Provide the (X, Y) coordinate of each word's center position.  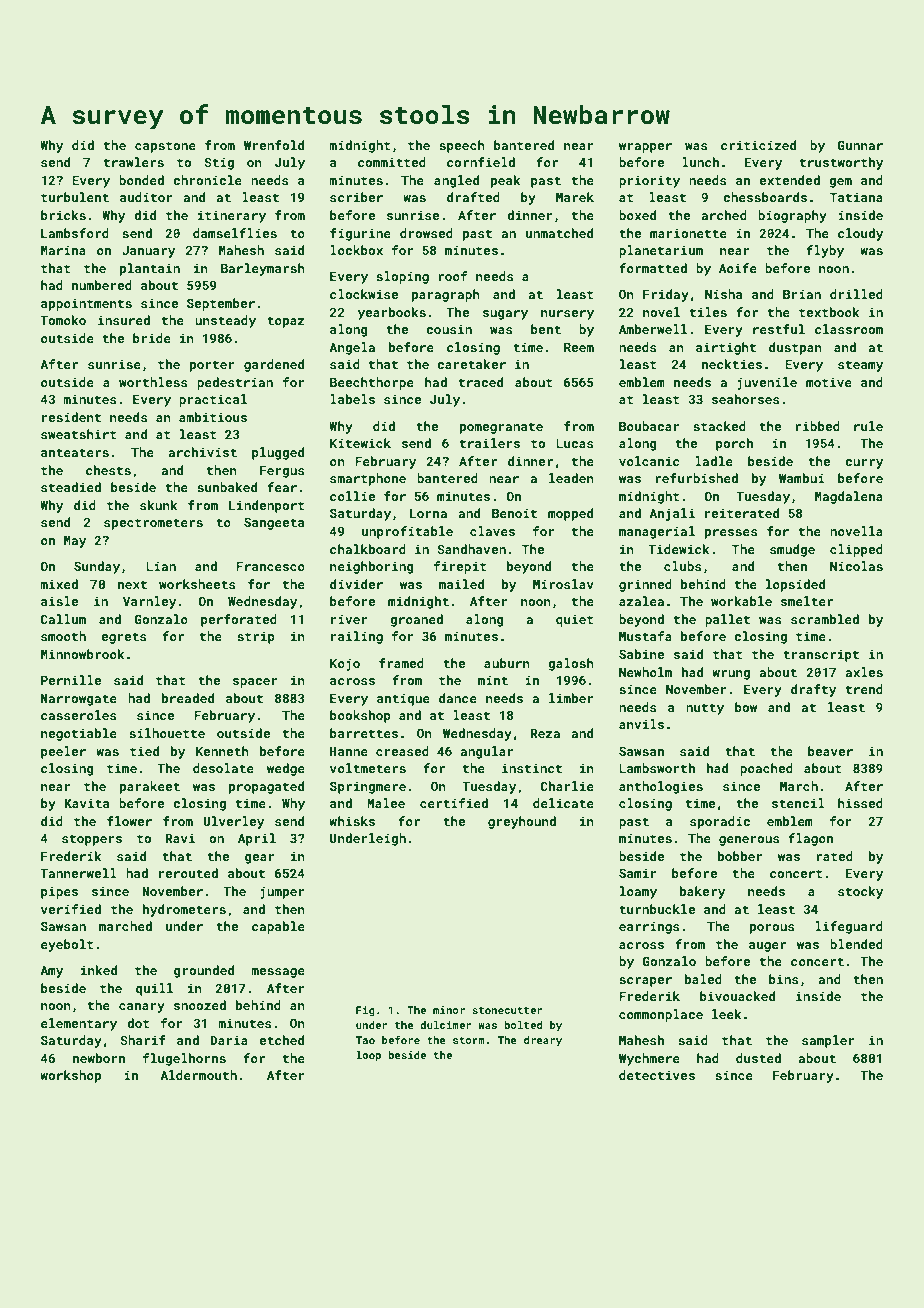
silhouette (167, 733)
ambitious (213, 417)
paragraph (446, 295)
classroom (849, 329)
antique (403, 699)
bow (746, 707)
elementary (79, 1024)
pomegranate (501, 428)
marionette (688, 233)
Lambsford (75, 233)
